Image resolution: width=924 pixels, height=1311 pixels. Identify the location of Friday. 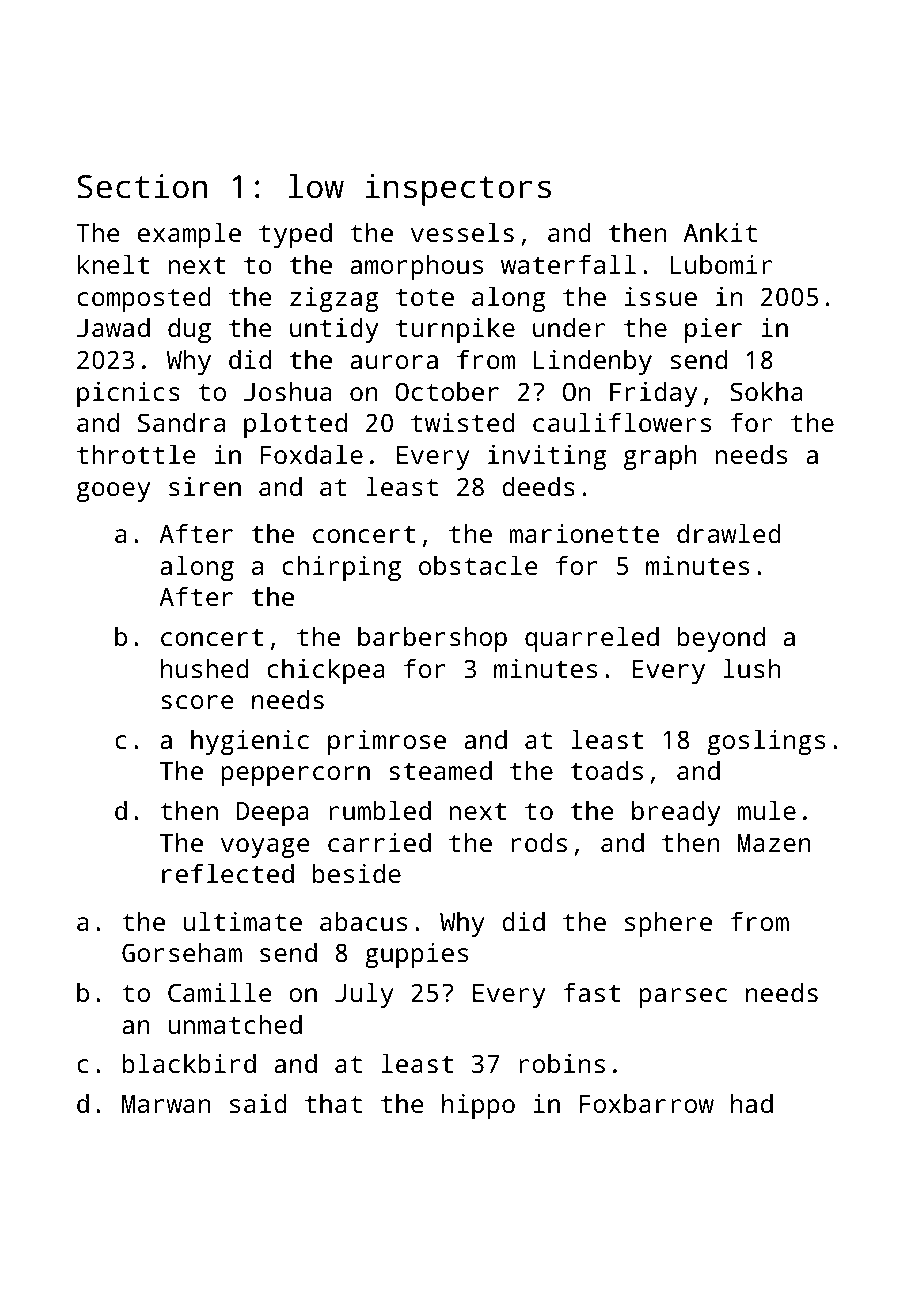
(653, 394).
